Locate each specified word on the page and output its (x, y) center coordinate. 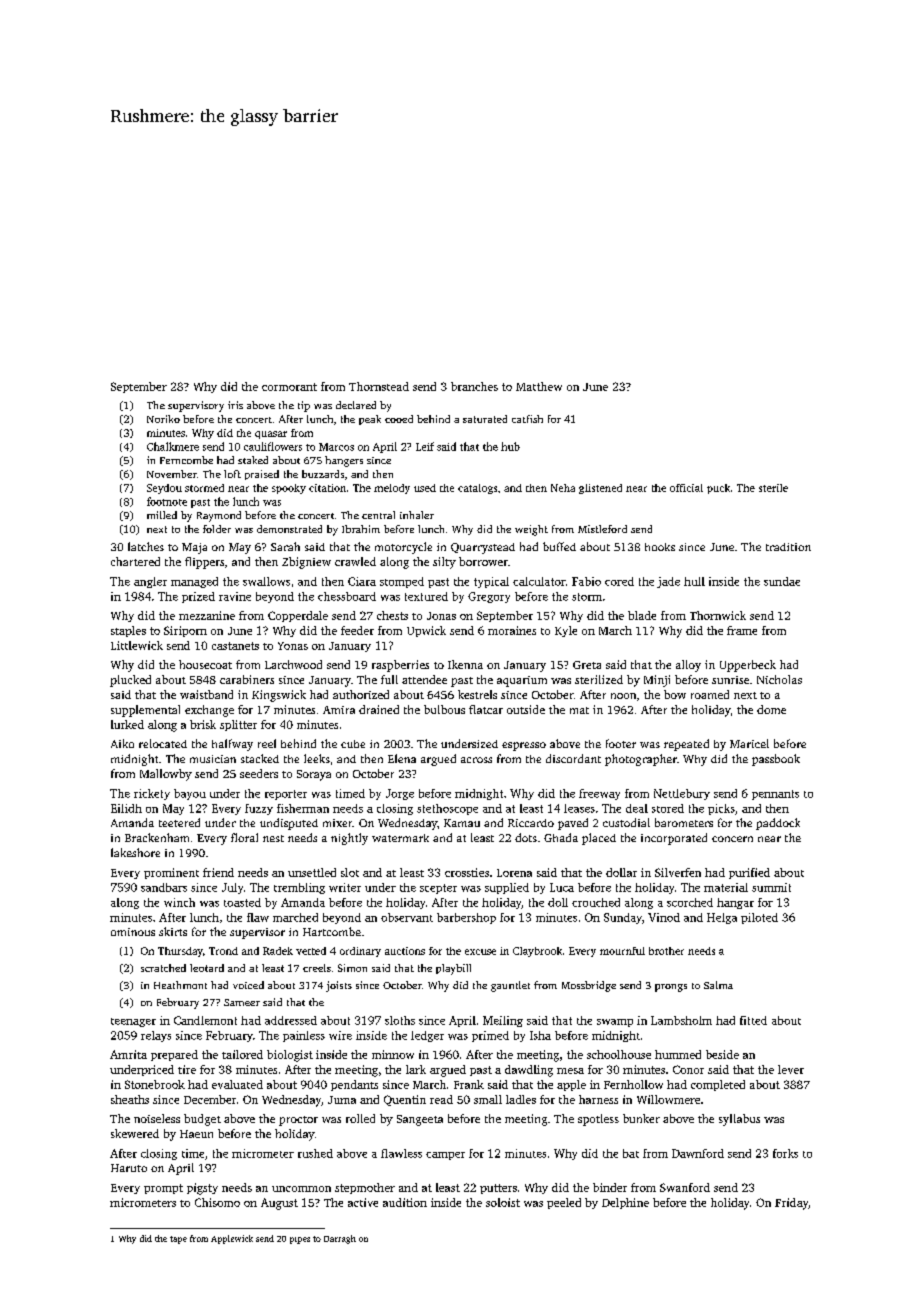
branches (474, 386)
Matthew (539, 386)
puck (718, 489)
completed (718, 1085)
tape (178, 1240)
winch (179, 902)
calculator (539, 581)
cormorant (289, 387)
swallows (266, 581)
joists (339, 986)
